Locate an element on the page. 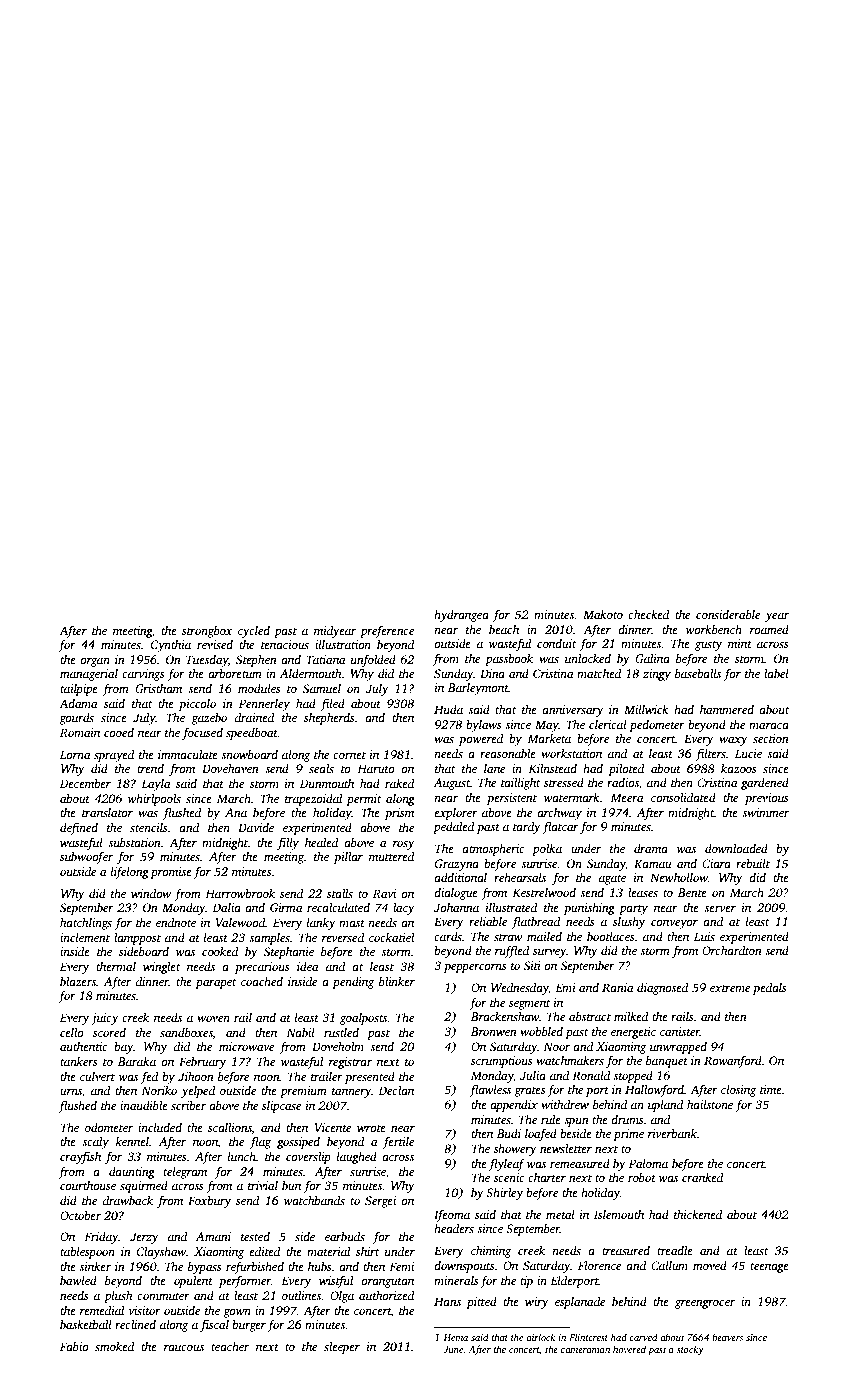 The height and width of the document is (1400, 849). organ is located at coordinates (95, 662).
